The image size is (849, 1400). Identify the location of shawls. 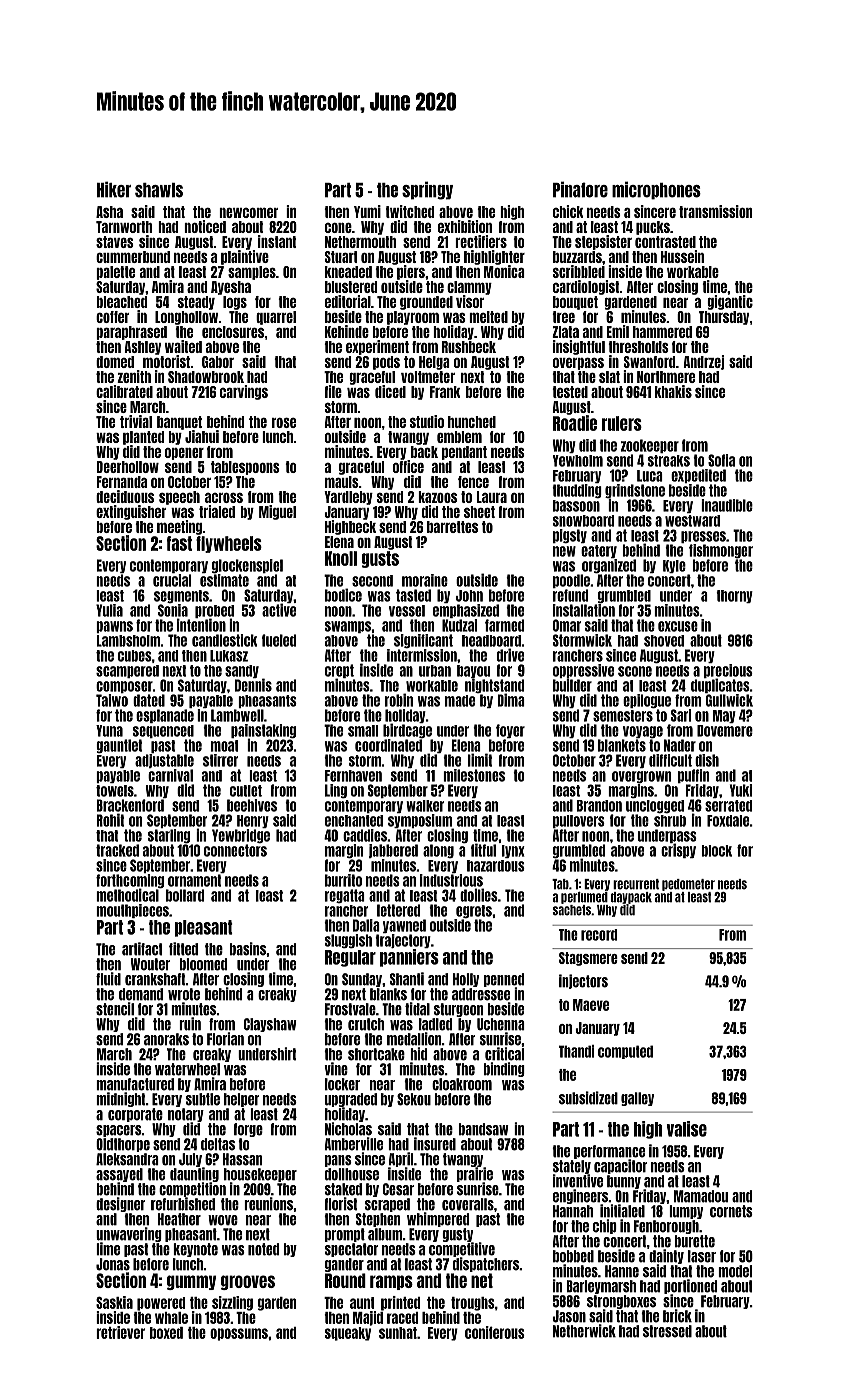
(159, 190).
